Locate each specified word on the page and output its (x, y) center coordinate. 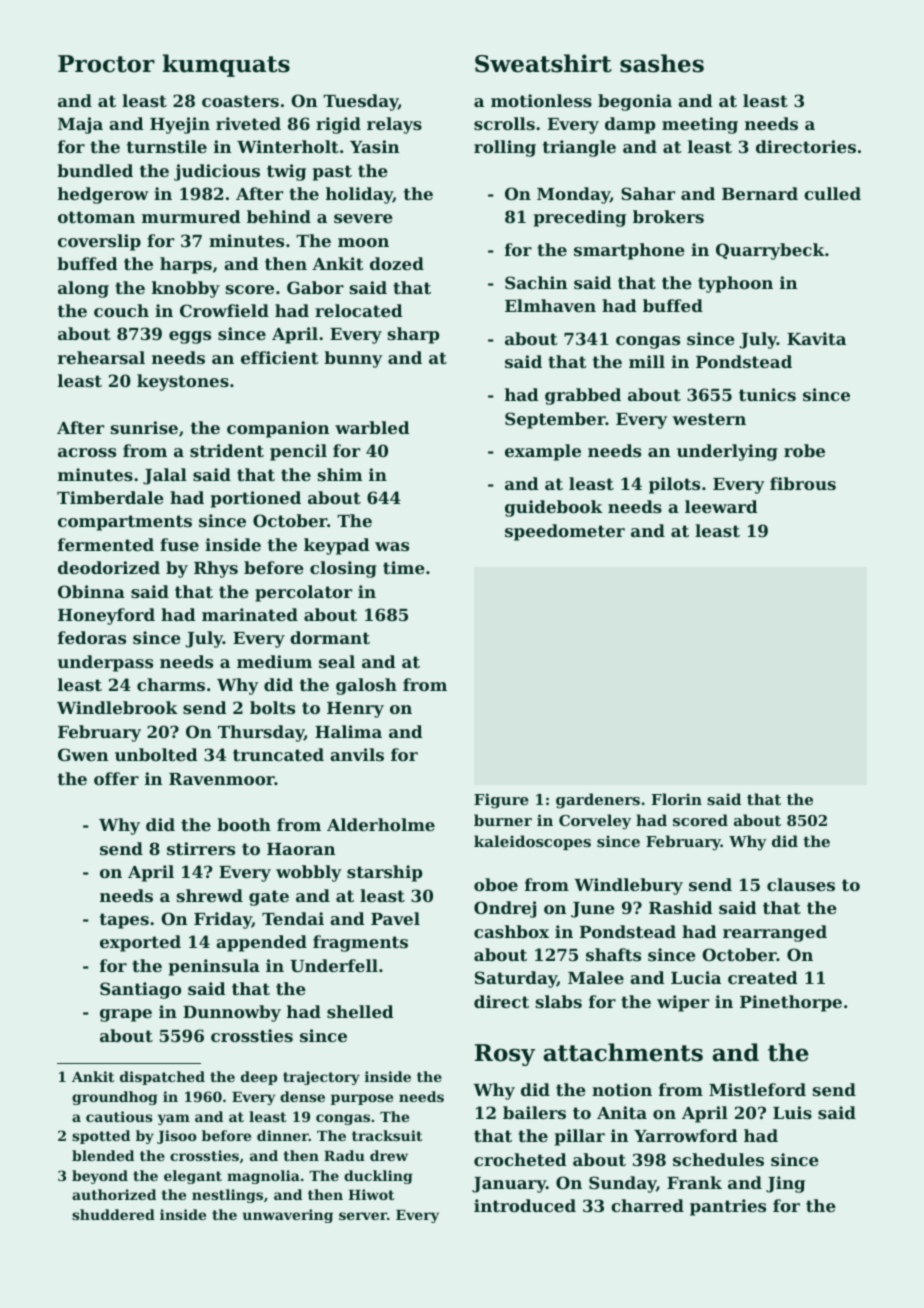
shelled (360, 1011)
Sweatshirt (543, 63)
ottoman (96, 217)
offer (116, 778)
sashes (662, 63)
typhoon (735, 284)
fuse (179, 544)
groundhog (115, 1098)
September (555, 420)
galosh (366, 686)
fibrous (803, 483)
